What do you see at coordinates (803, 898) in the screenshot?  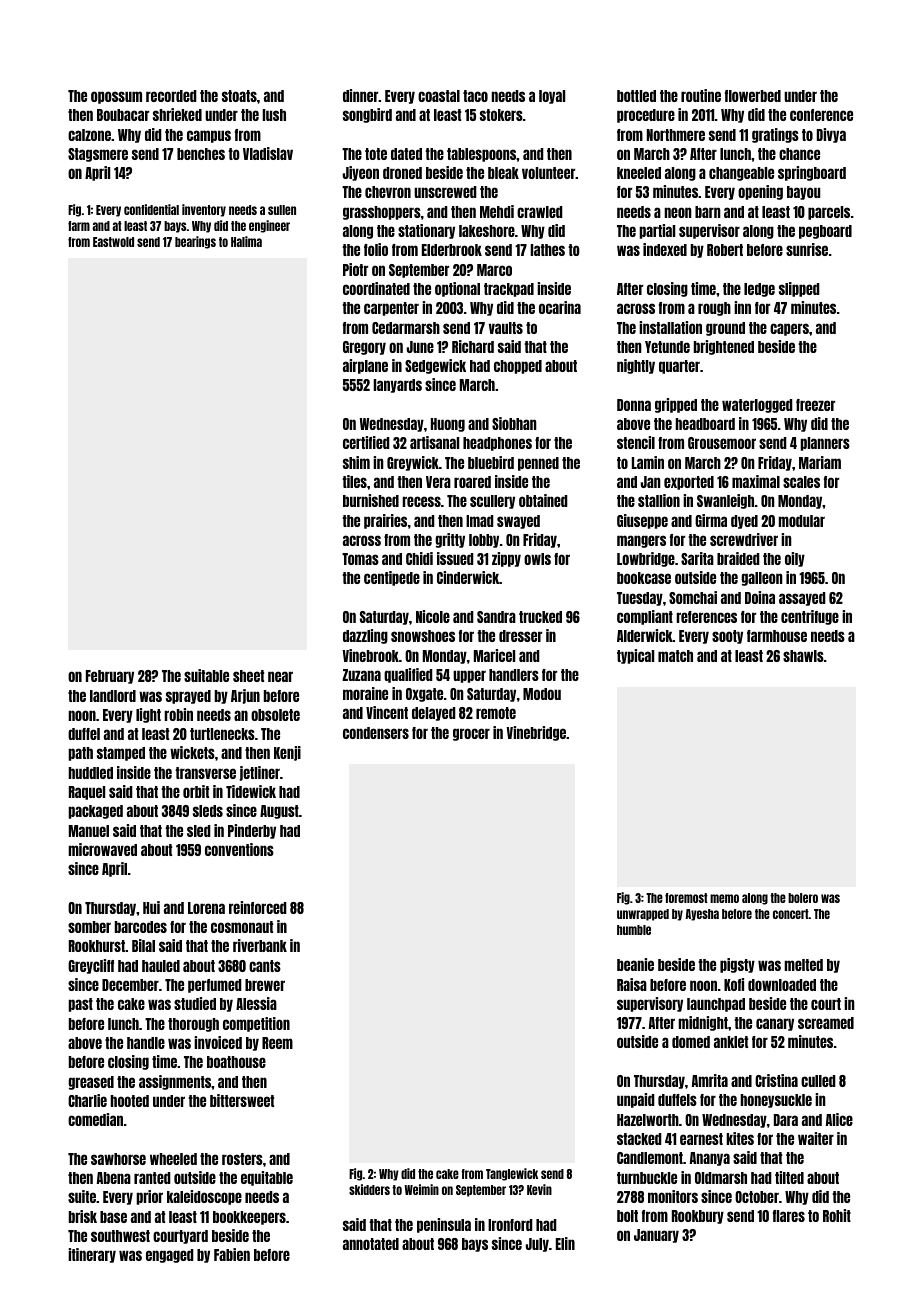 I see `bolero` at bounding box center [803, 898].
